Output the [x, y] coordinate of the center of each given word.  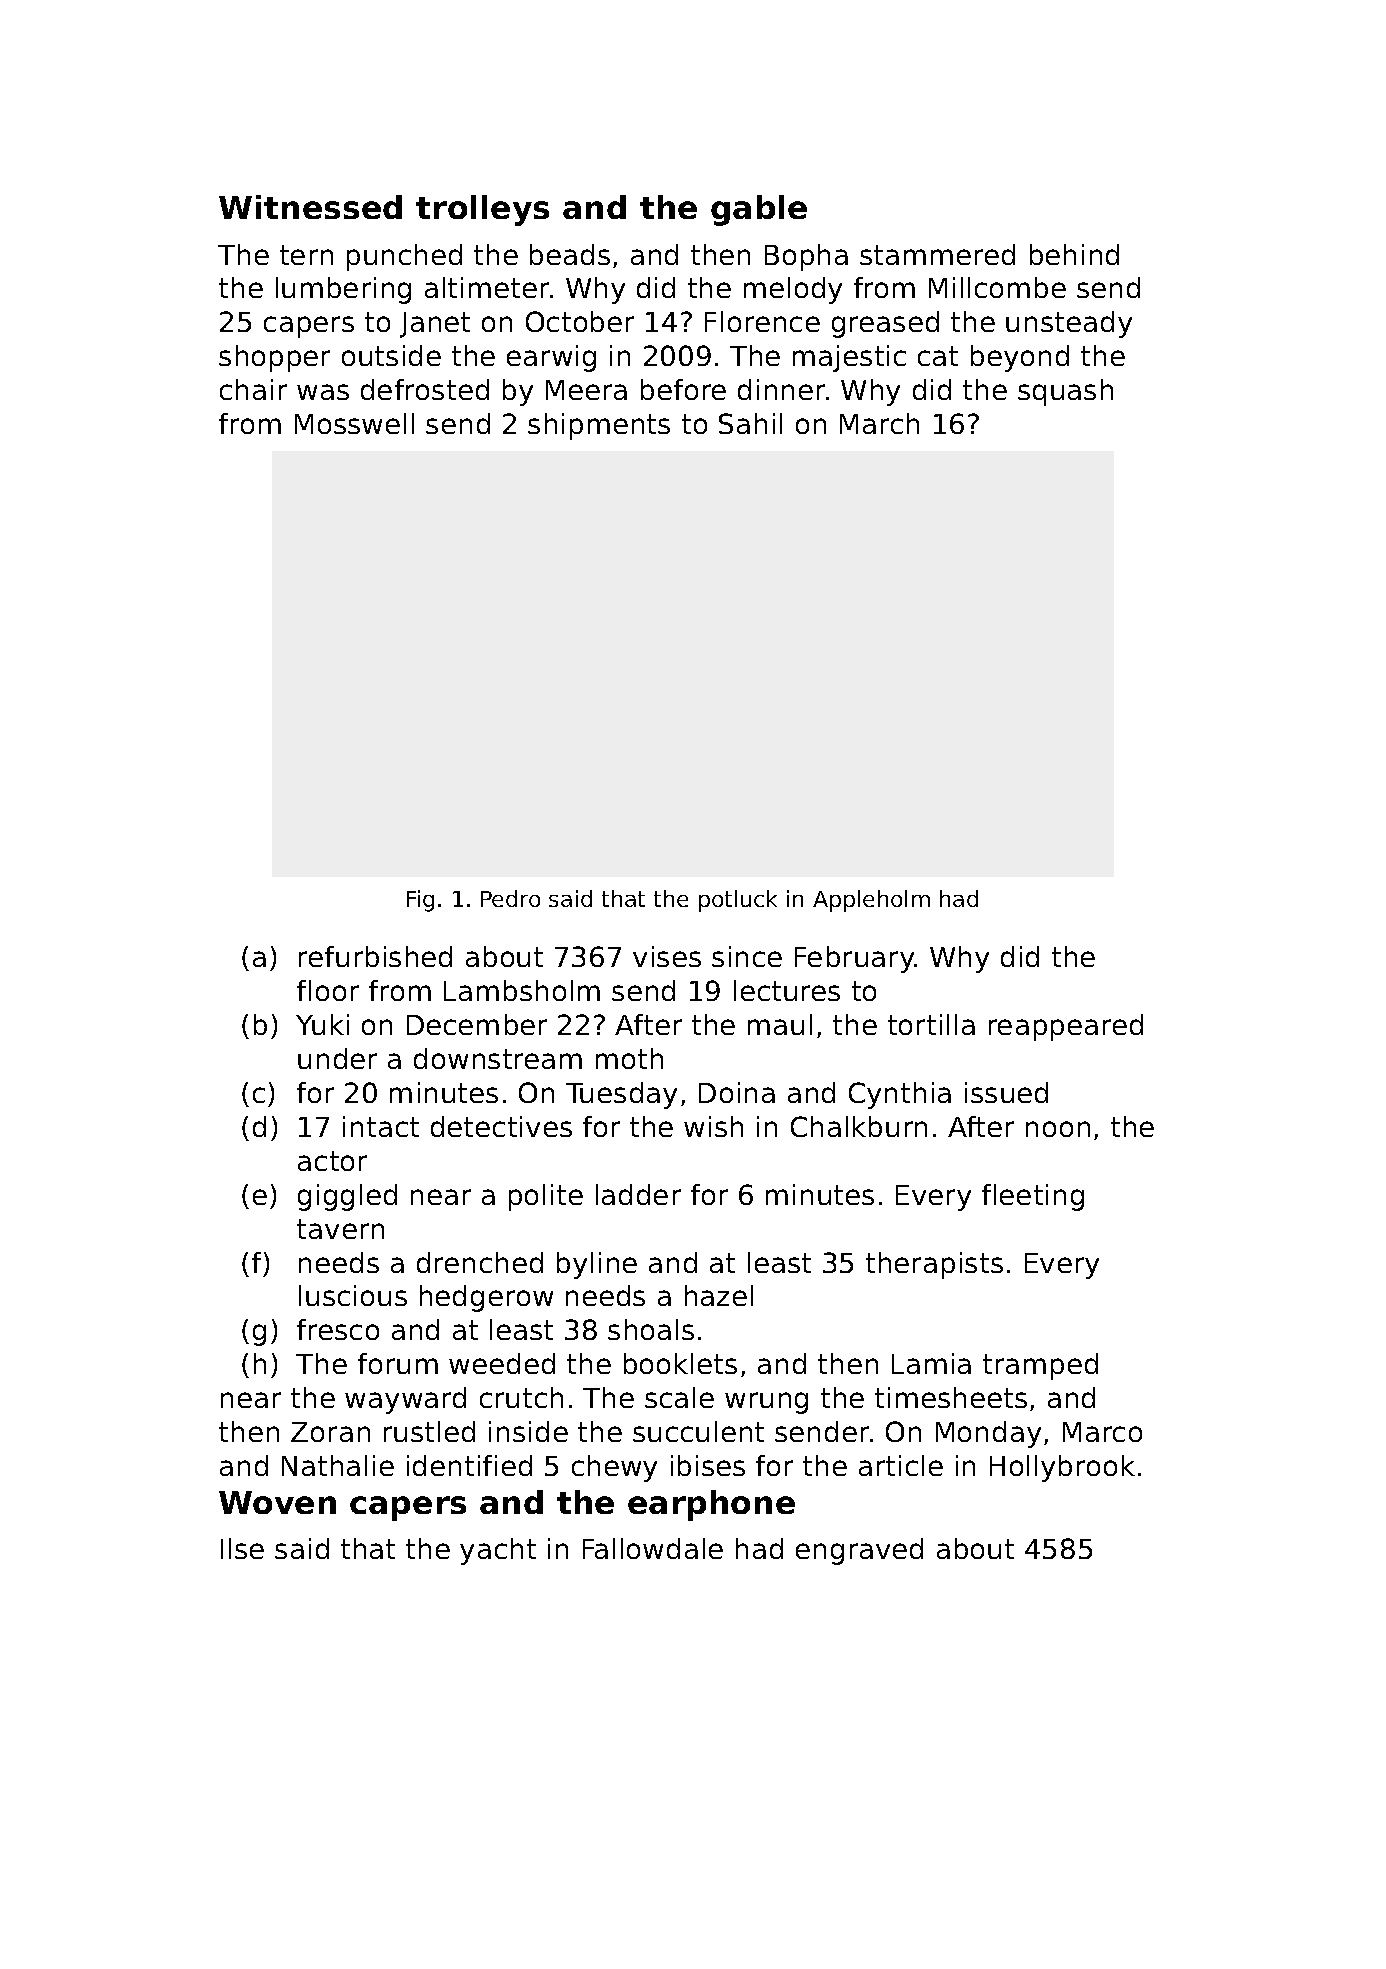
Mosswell [354, 423]
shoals [651, 1329]
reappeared [1066, 1027]
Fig [420, 901]
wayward [405, 1400]
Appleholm [871, 901]
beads [570, 254]
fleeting [1033, 1197]
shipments [599, 426]
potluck [738, 901]
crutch [521, 1397]
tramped [1040, 1366]
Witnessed [310, 207]
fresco [338, 1329]
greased [885, 324]
